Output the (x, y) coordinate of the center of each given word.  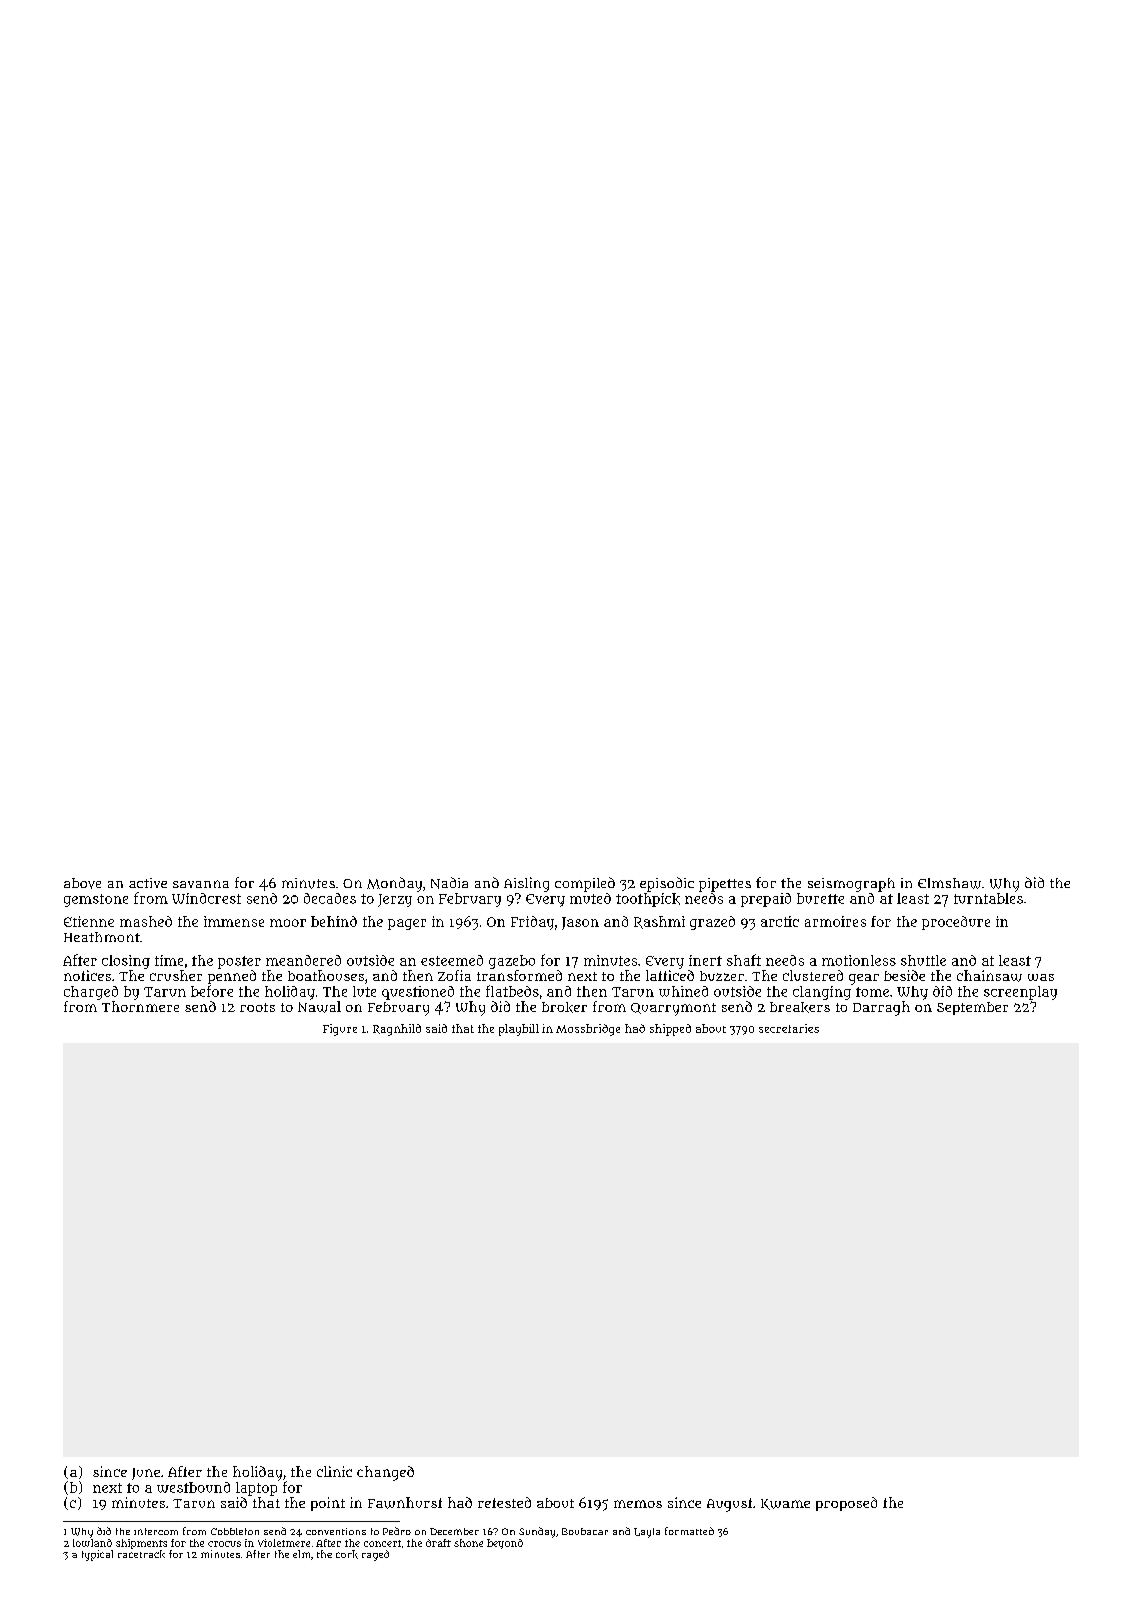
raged (375, 1555)
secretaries (789, 1028)
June (146, 1474)
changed (385, 1473)
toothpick (648, 900)
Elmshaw (949, 883)
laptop (256, 1489)
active (148, 883)
